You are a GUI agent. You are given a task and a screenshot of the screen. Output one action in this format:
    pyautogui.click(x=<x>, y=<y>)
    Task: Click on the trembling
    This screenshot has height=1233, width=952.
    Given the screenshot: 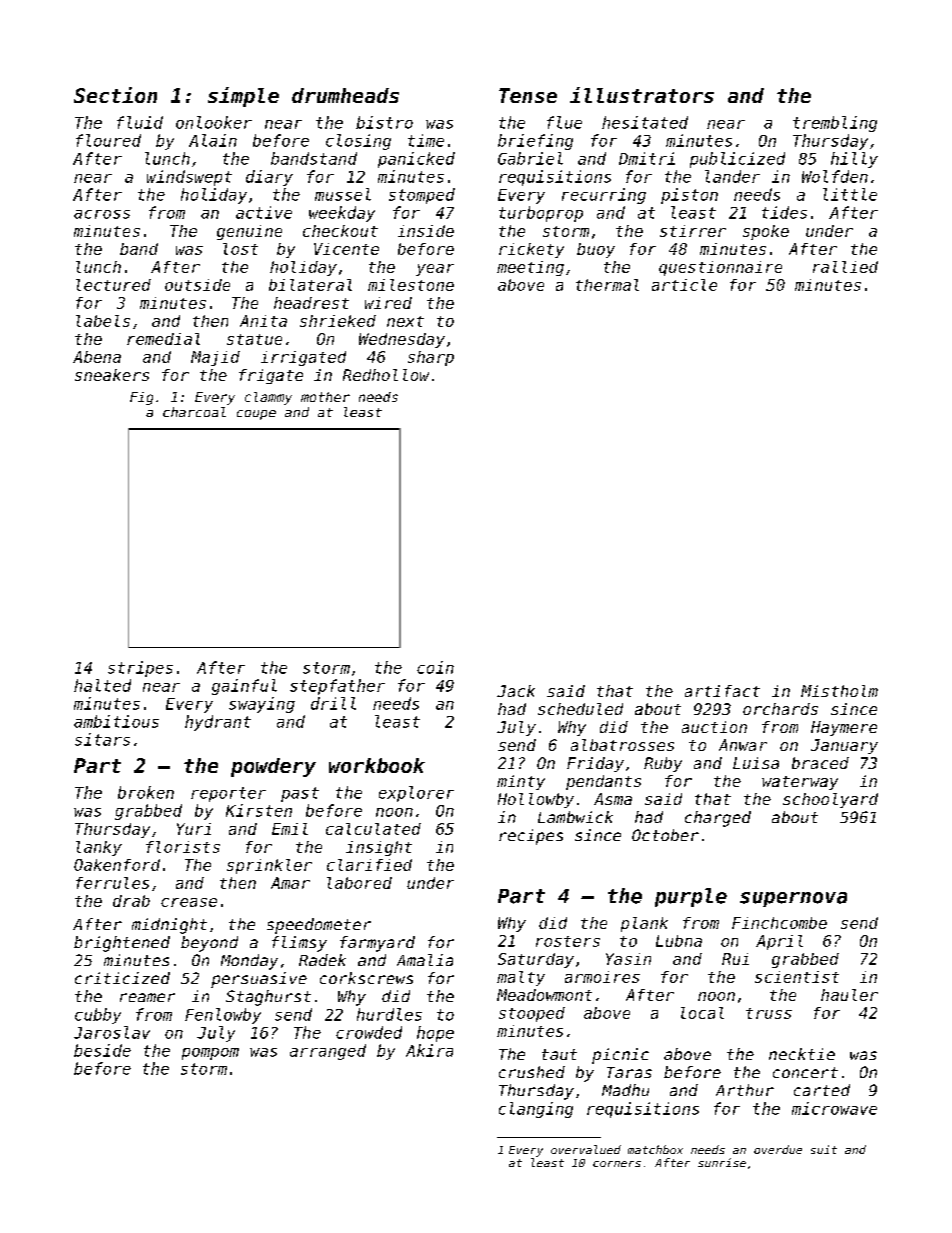 What is the action you would take?
    pyautogui.click(x=835, y=124)
